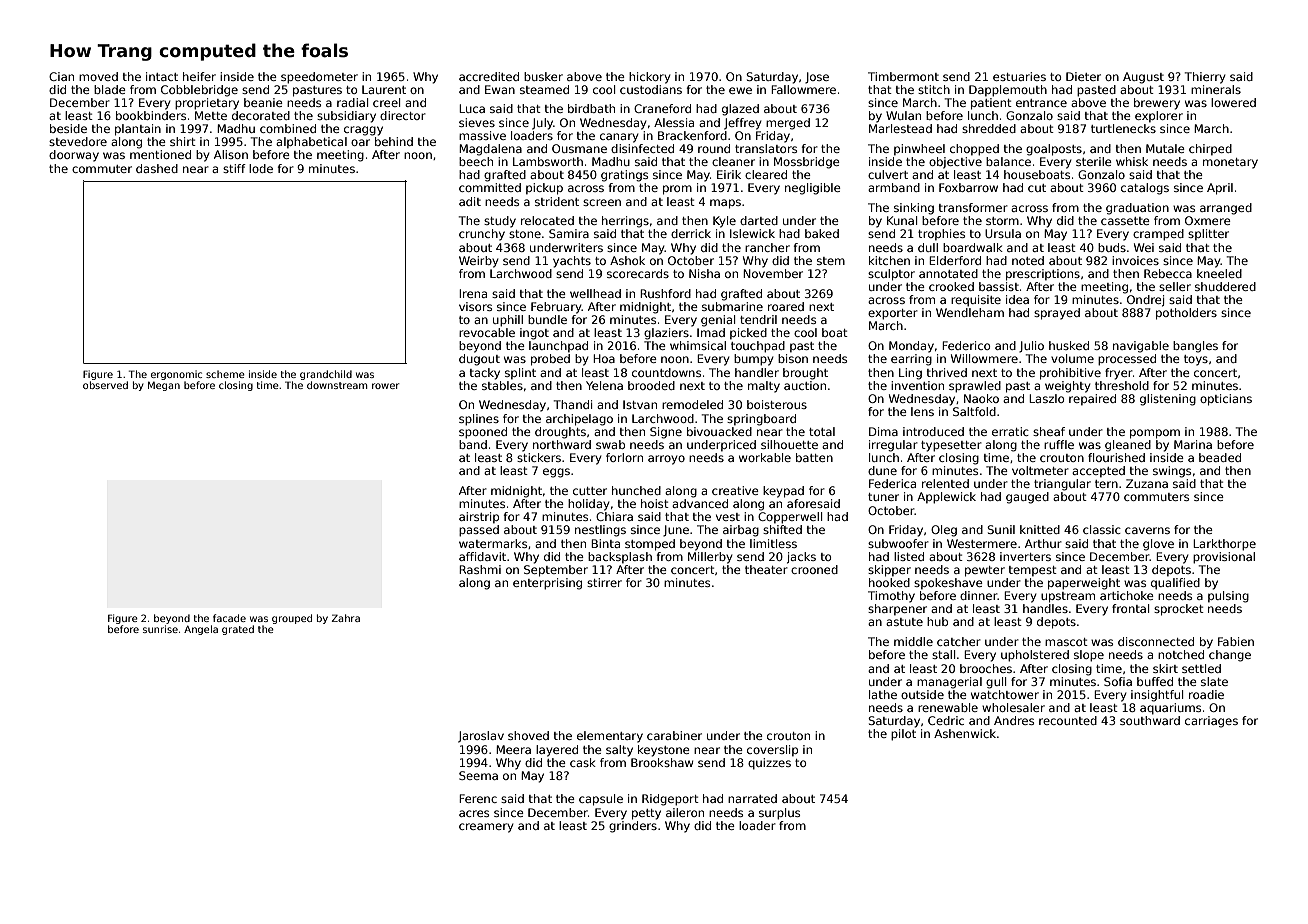 The width and height of the screenshot is (1308, 924). What do you see at coordinates (779, 814) in the screenshot?
I see `surplus` at bounding box center [779, 814].
